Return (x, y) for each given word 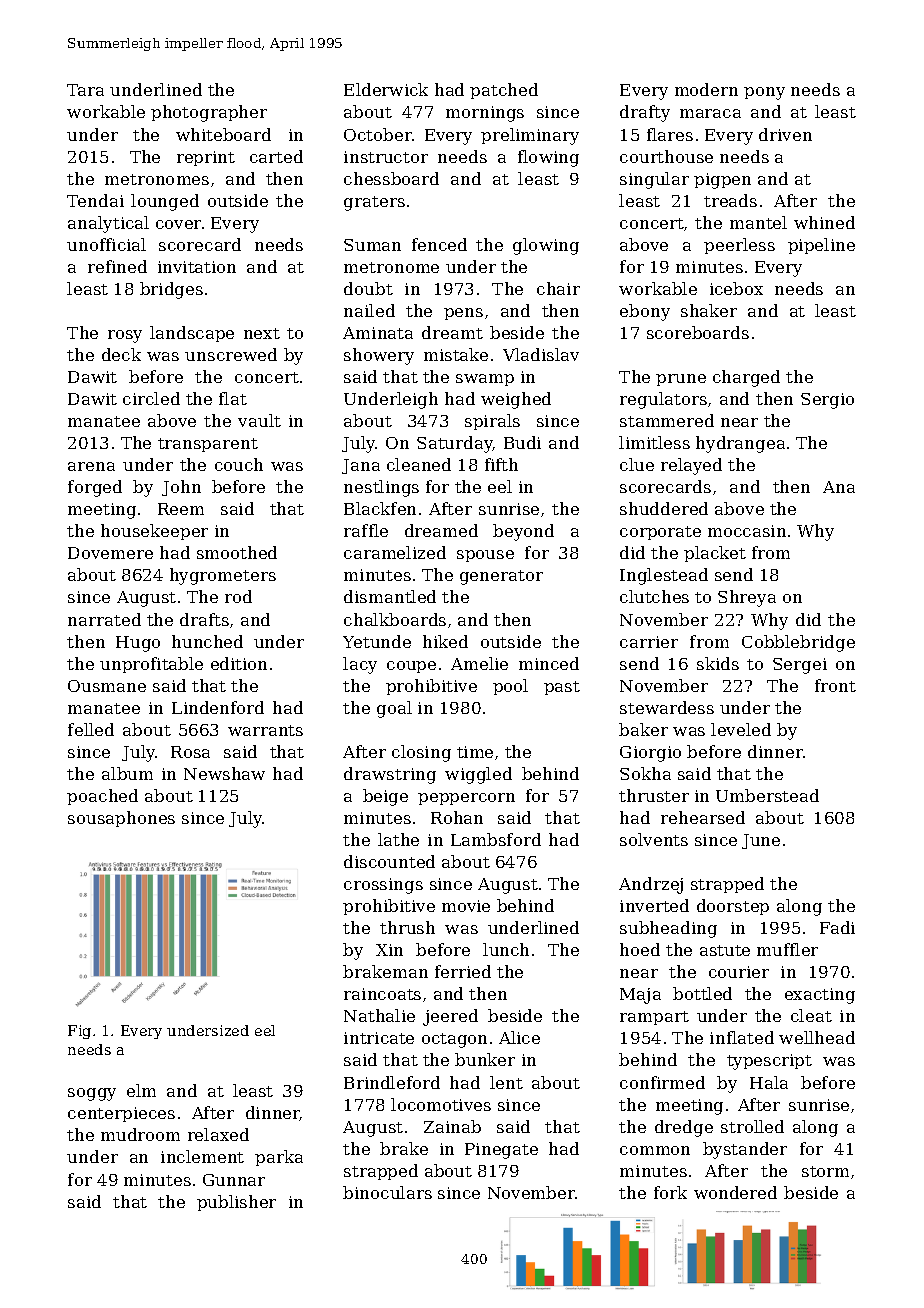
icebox (736, 288)
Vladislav (541, 354)
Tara (85, 90)
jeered (450, 1017)
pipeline (821, 246)
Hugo (138, 644)
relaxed (218, 1134)
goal (394, 709)
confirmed (662, 1082)
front (835, 685)
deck (121, 354)
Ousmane (107, 686)
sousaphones (121, 819)
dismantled (390, 596)
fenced (439, 244)
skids (718, 663)
